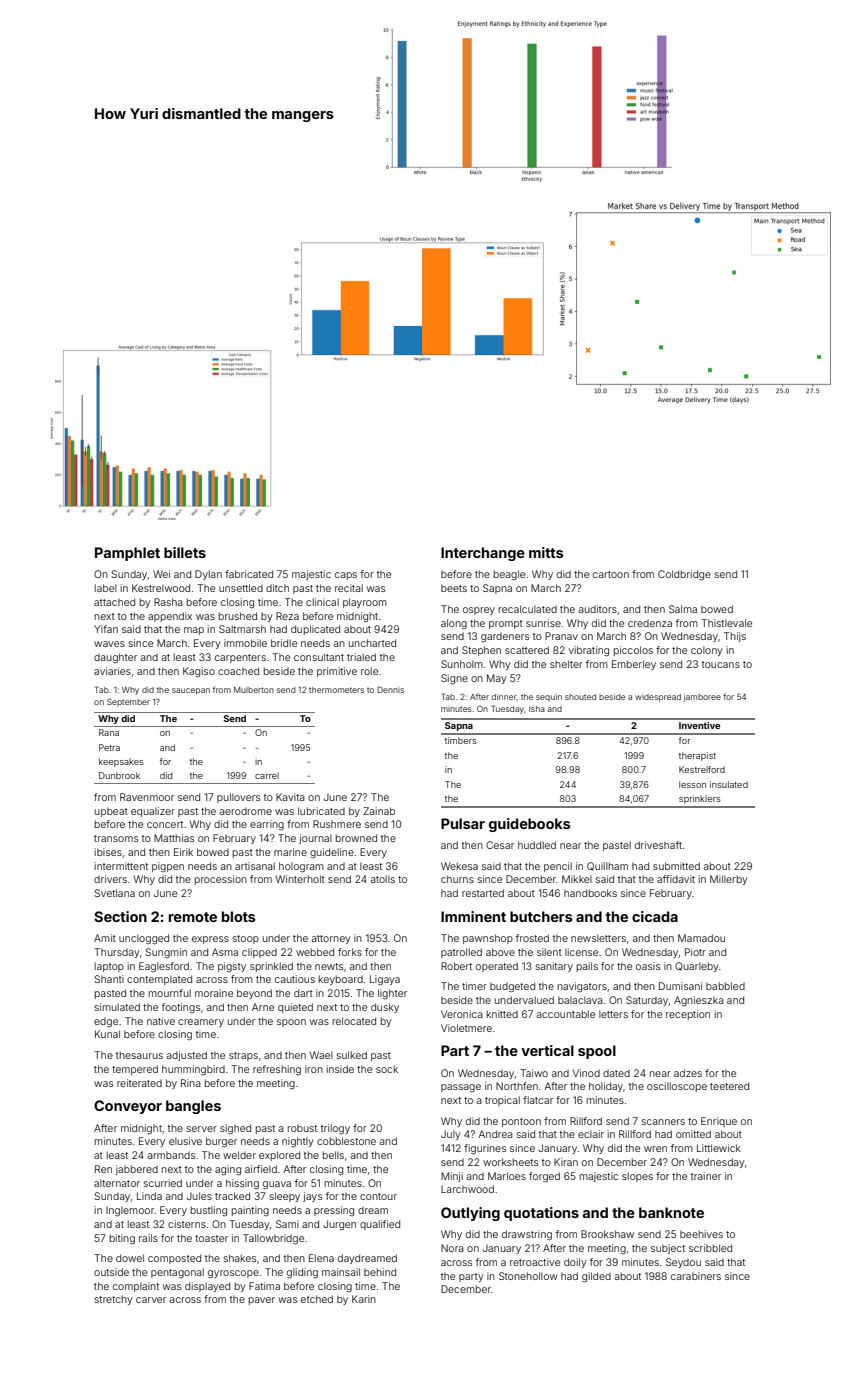 The height and width of the image is (1400, 849). I want to click on Stonehollow, so click(528, 1276).
